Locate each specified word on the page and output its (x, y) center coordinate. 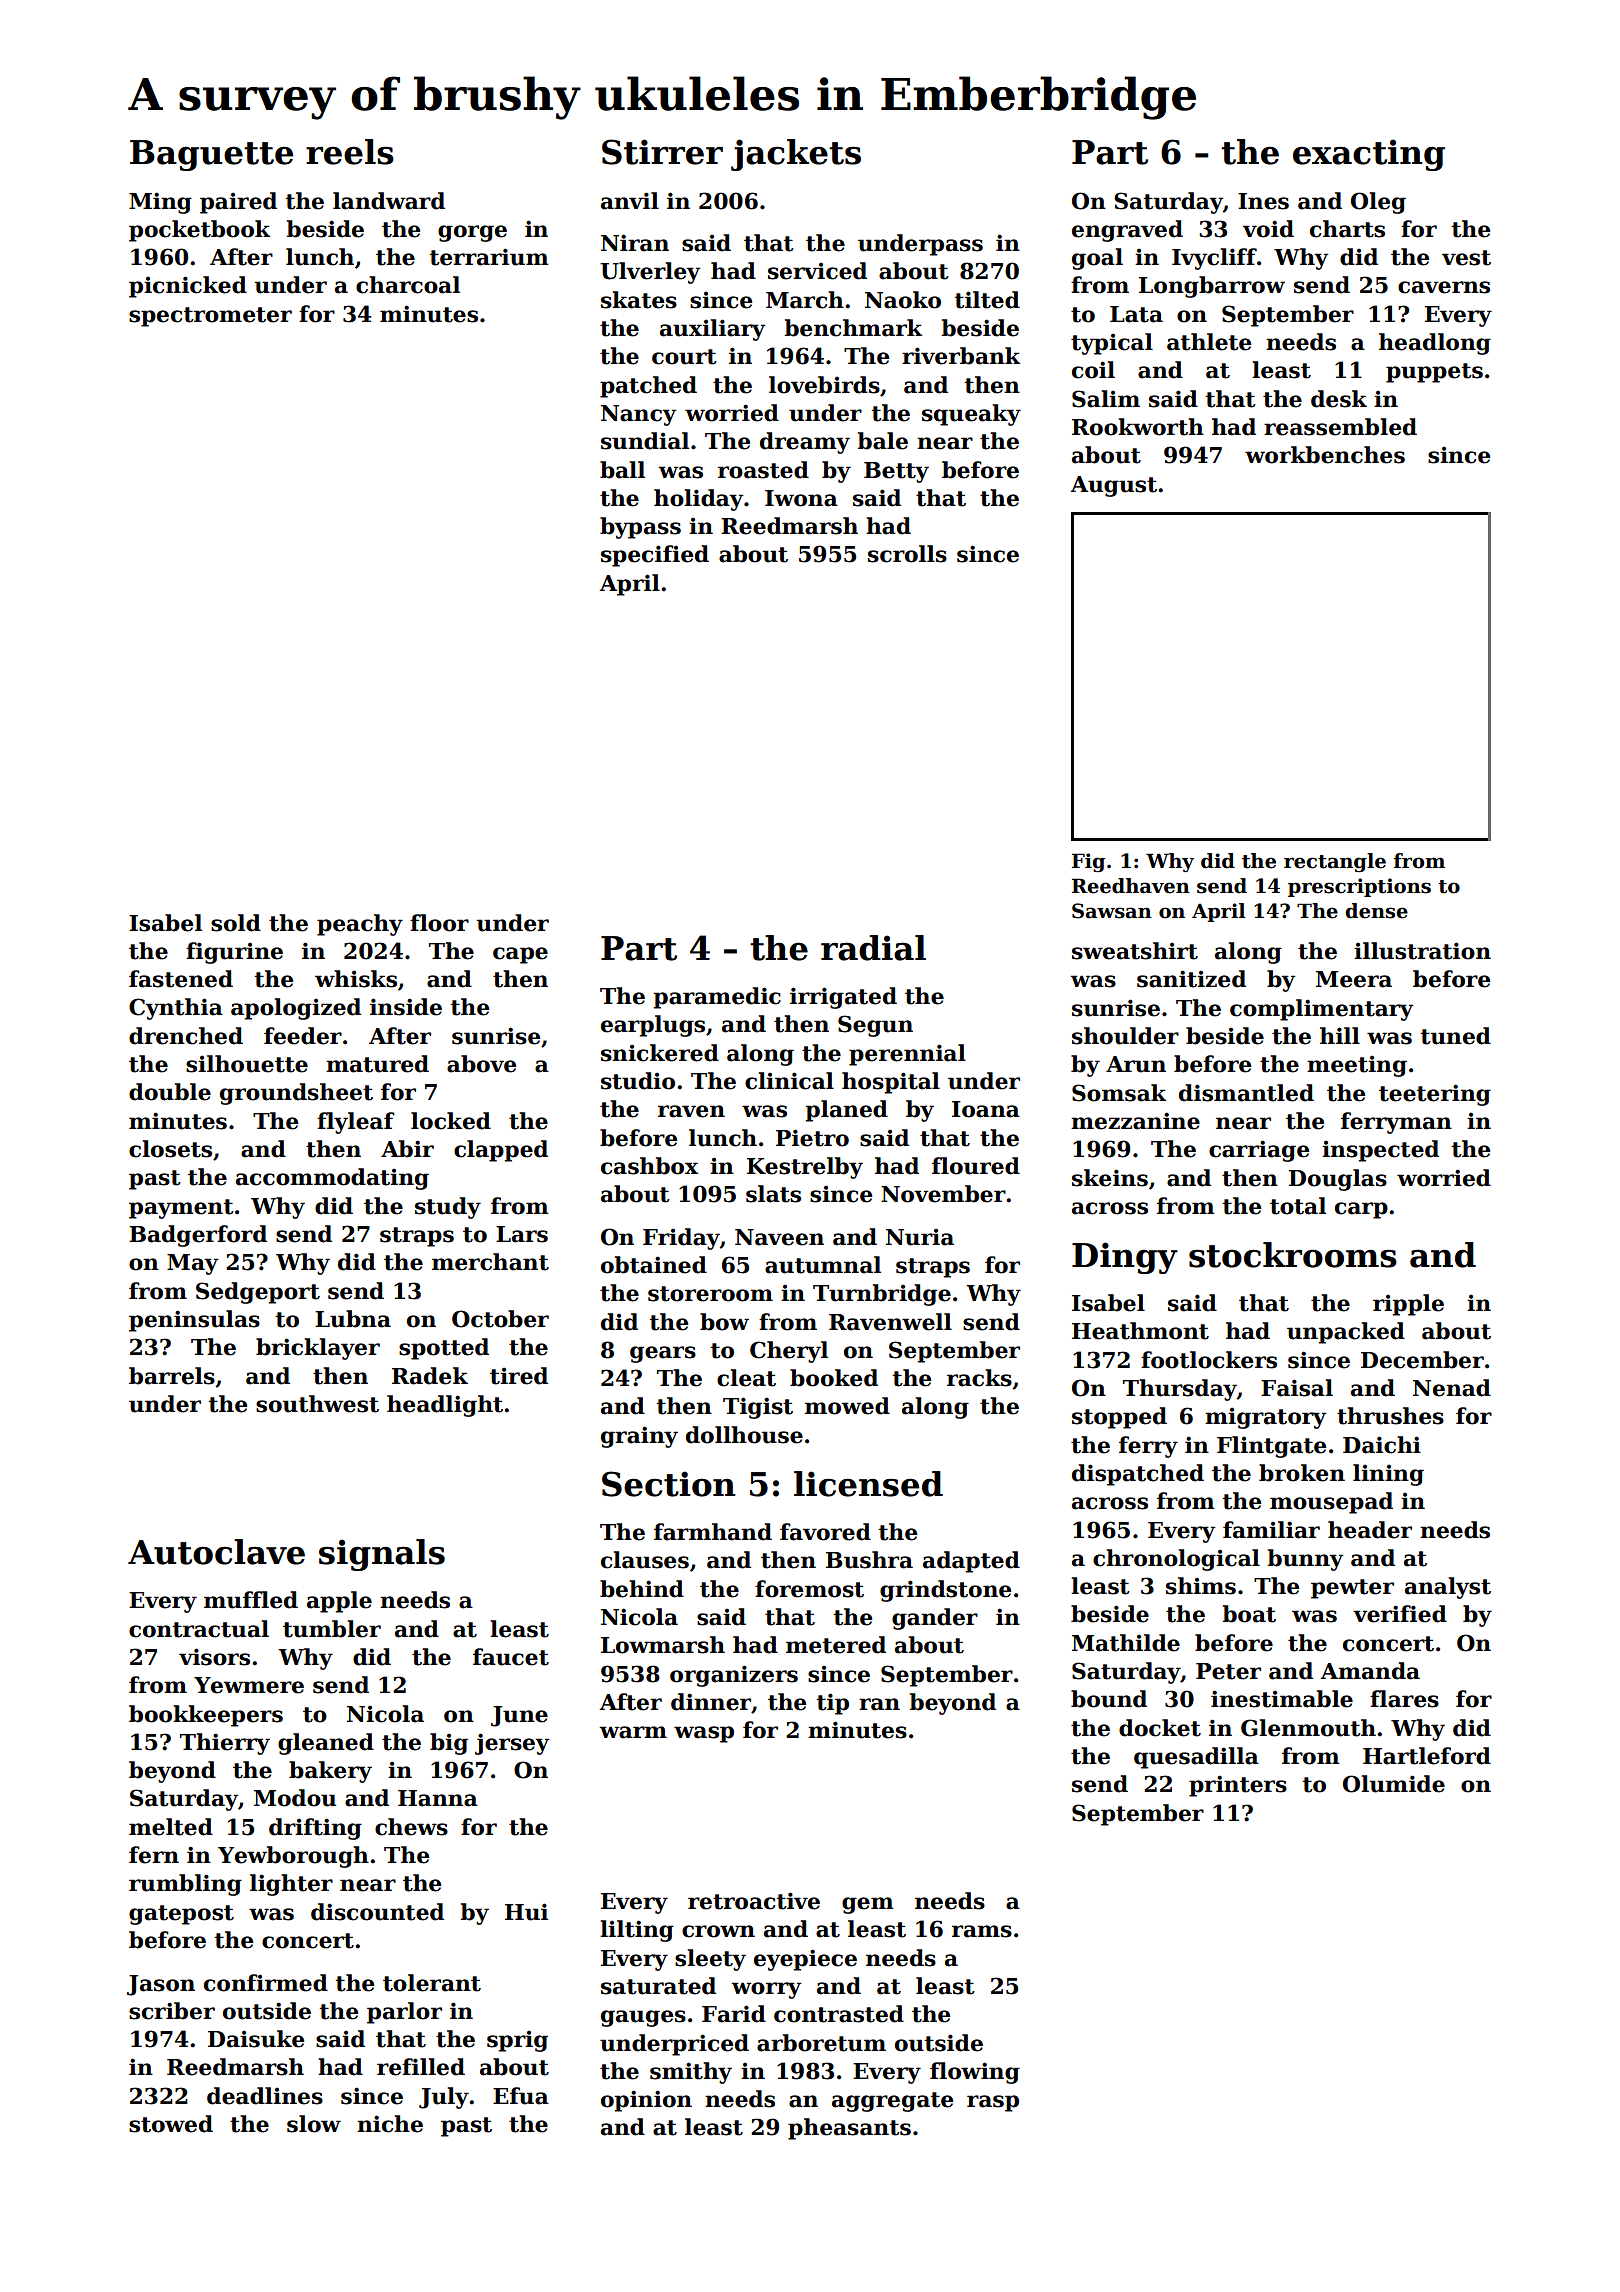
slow (314, 2124)
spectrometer (210, 317)
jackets (796, 155)
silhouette (247, 1064)
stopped (1119, 1418)
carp (1361, 1210)
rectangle (1335, 862)
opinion (646, 2101)
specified (655, 556)
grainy (639, 1437)
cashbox (649, 1166)
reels (350, 152)
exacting (1369, 155)
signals (382, 1555)
